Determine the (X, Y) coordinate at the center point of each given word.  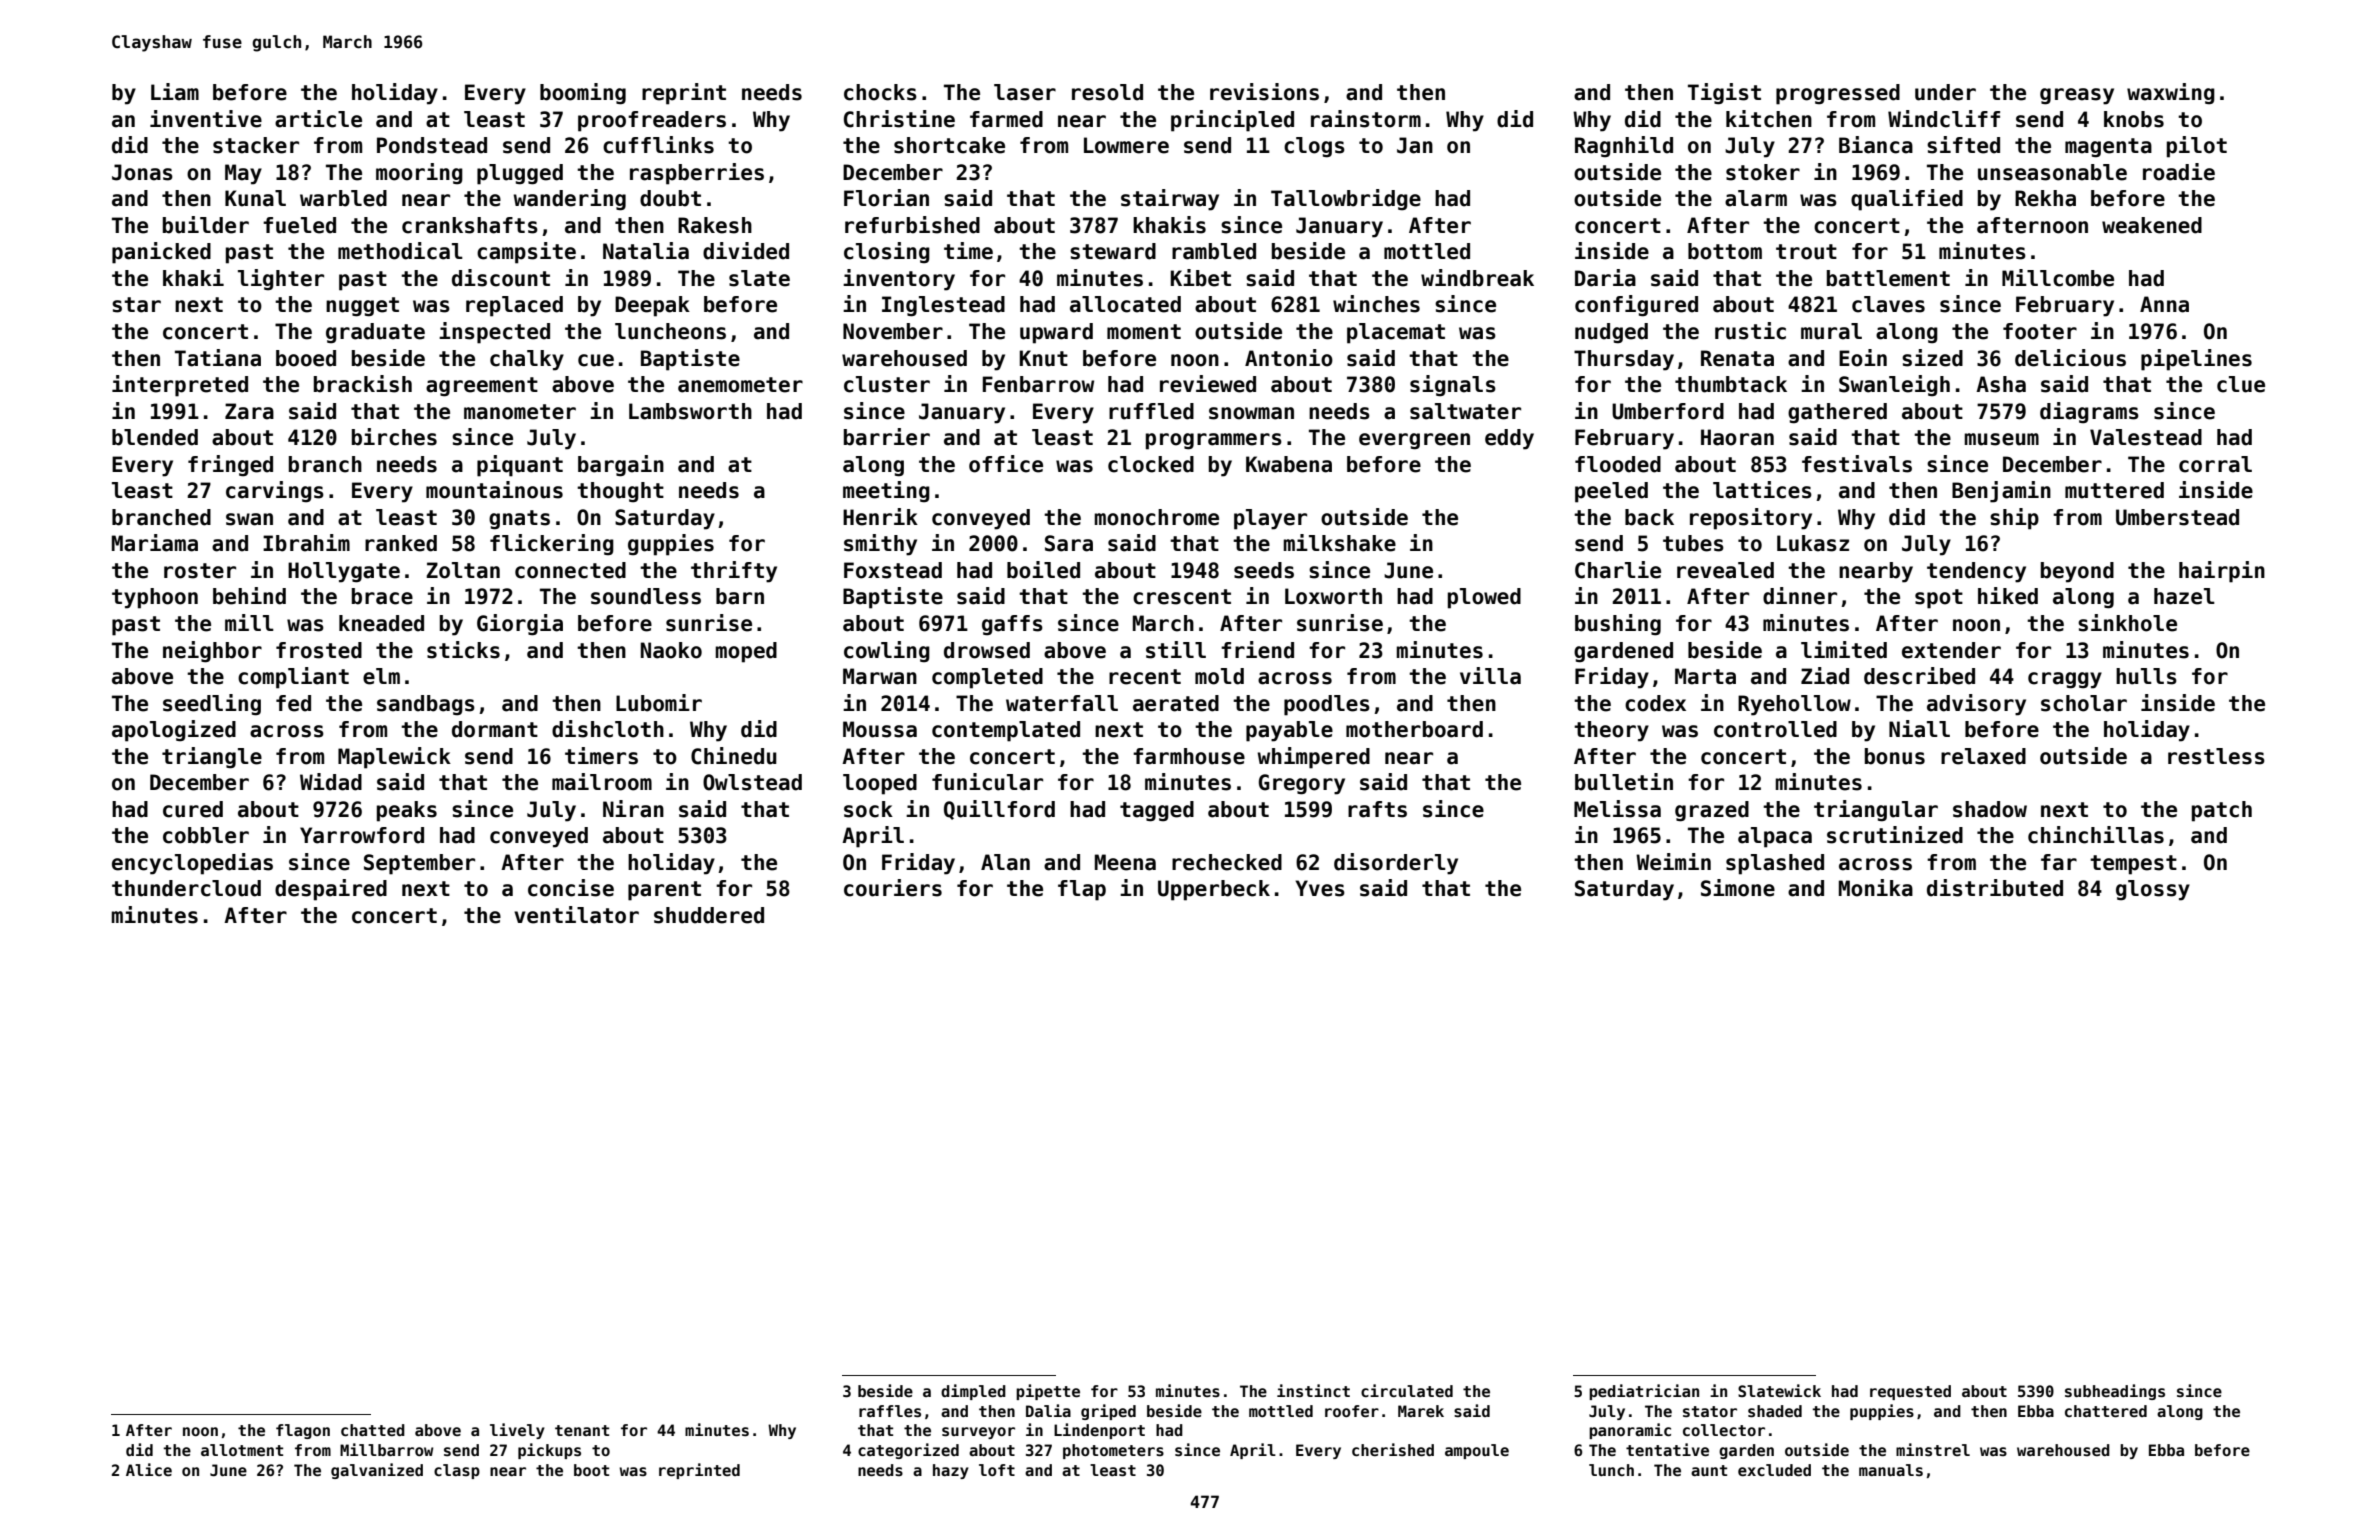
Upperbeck (1214, 890)
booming (583, 94)
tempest (2133, 865)
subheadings (2115, 1392)
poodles (1327, 705)
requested (1910, 1392)
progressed (1838, 94)
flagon (303, 1431)
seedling (212, 705)
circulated (1407, 1390)
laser (1025, 92)
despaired (331, 890)
